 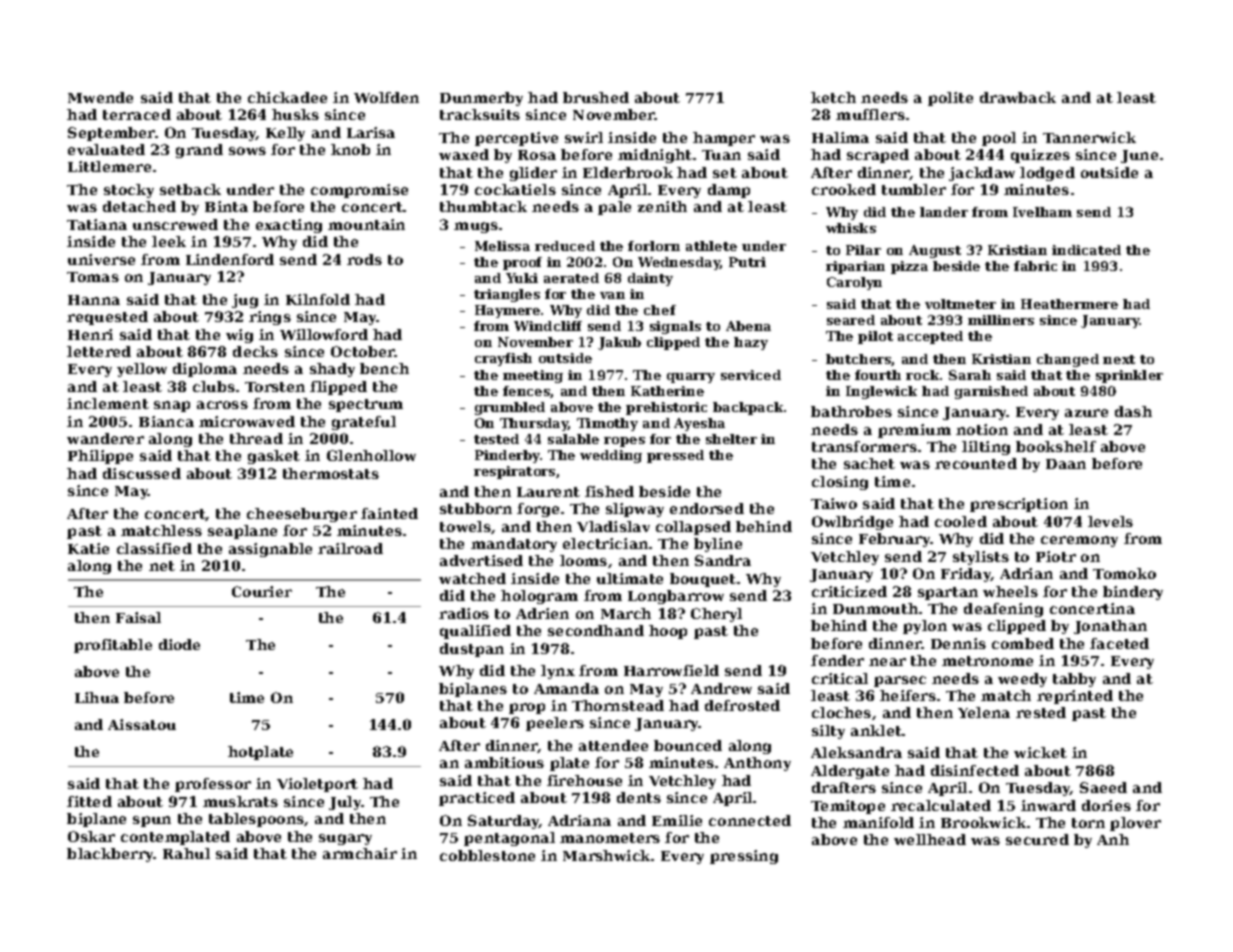 What do you see at coordinates (1119, 643) in the image?
I see `faceted` at bounding box center [1119, 643].
